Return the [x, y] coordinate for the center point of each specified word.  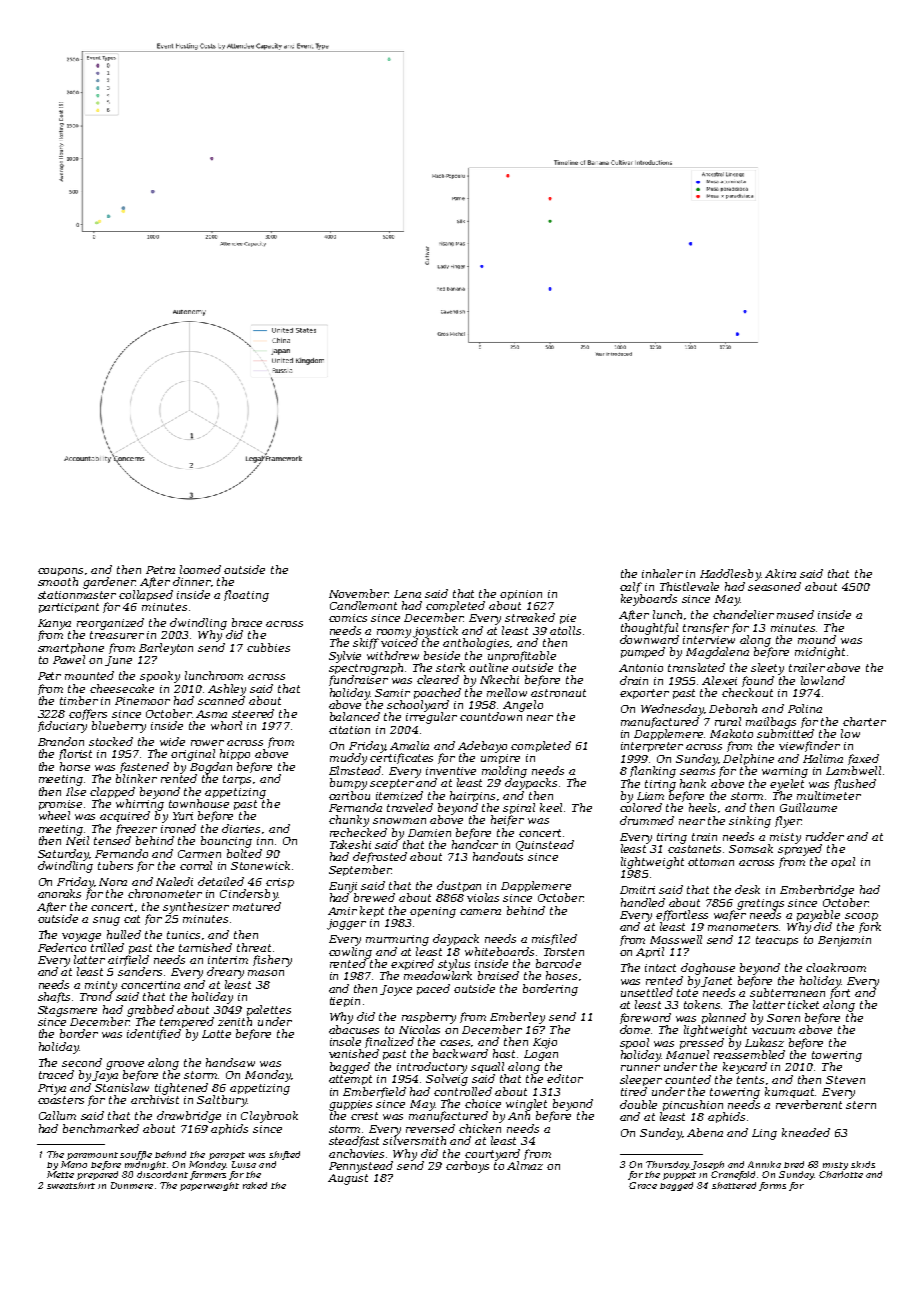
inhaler [662, 573]
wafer [730, 915]
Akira [780, 573]
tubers [115, 865]
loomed [200, 569]
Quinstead [545, 845]
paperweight [209, 1186]
